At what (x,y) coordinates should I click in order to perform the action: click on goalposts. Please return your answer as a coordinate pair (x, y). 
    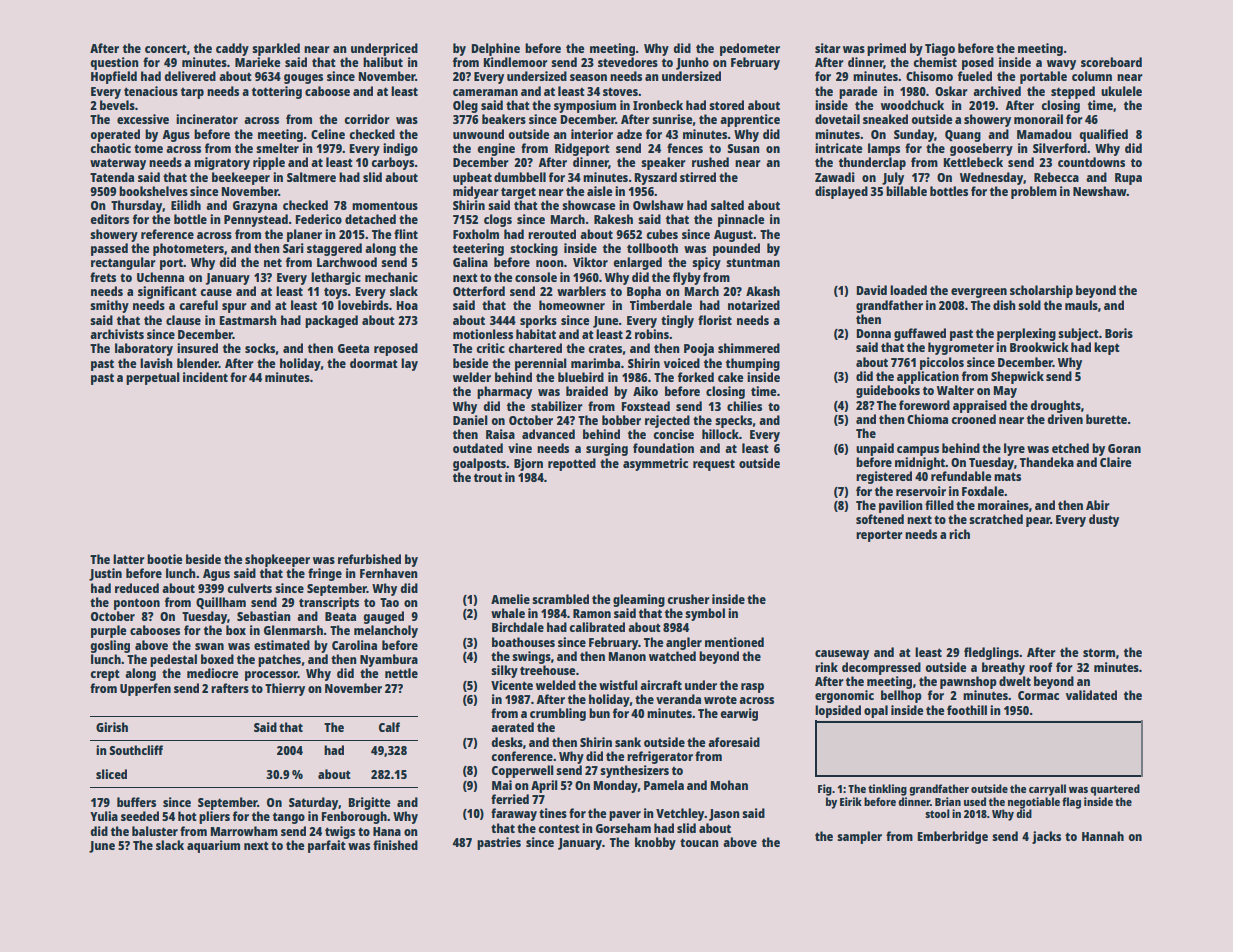
    Looking at the image, I should click on (479, 464).
